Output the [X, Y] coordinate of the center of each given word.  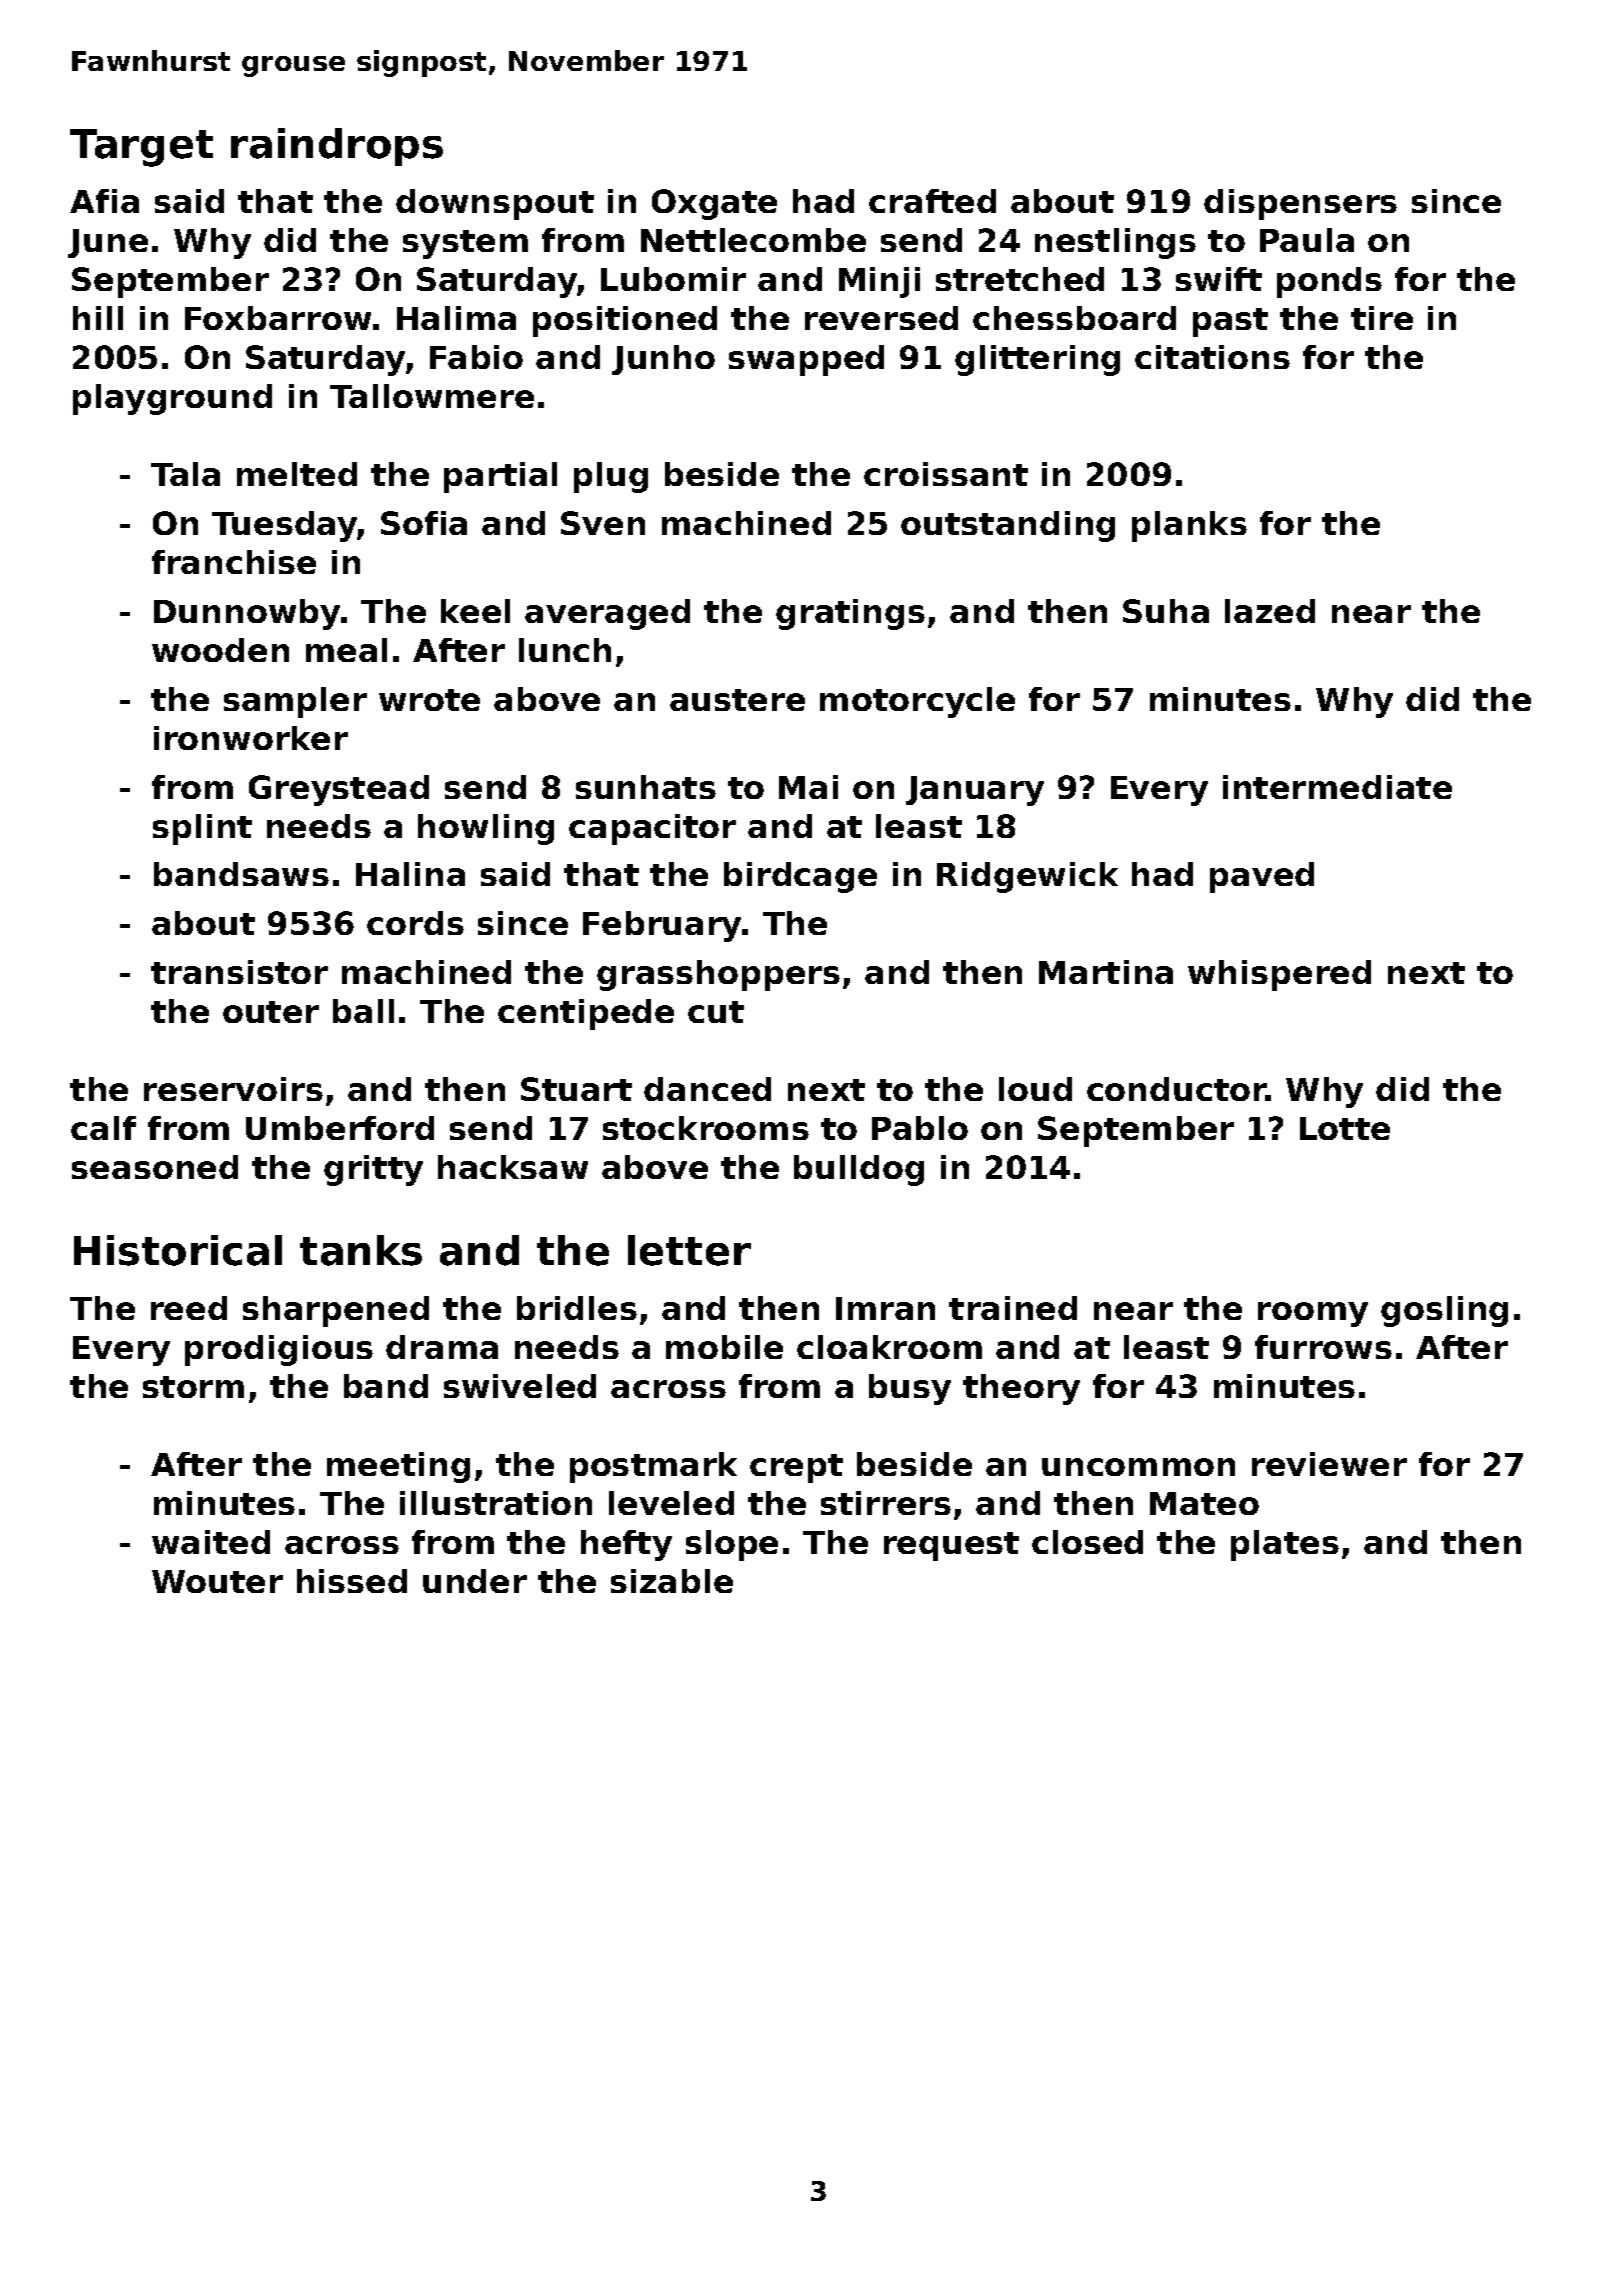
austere [737, 700]
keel [475, 611]
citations [1212, 357]
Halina [410, 874]
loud [1035, 1089]
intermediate [1337, 787]
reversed [881, 318]
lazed [1270, 611]
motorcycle [917, 702]
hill [98, 318]
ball [363, 1011]
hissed [352, 1581]
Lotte [1345, 1128]
